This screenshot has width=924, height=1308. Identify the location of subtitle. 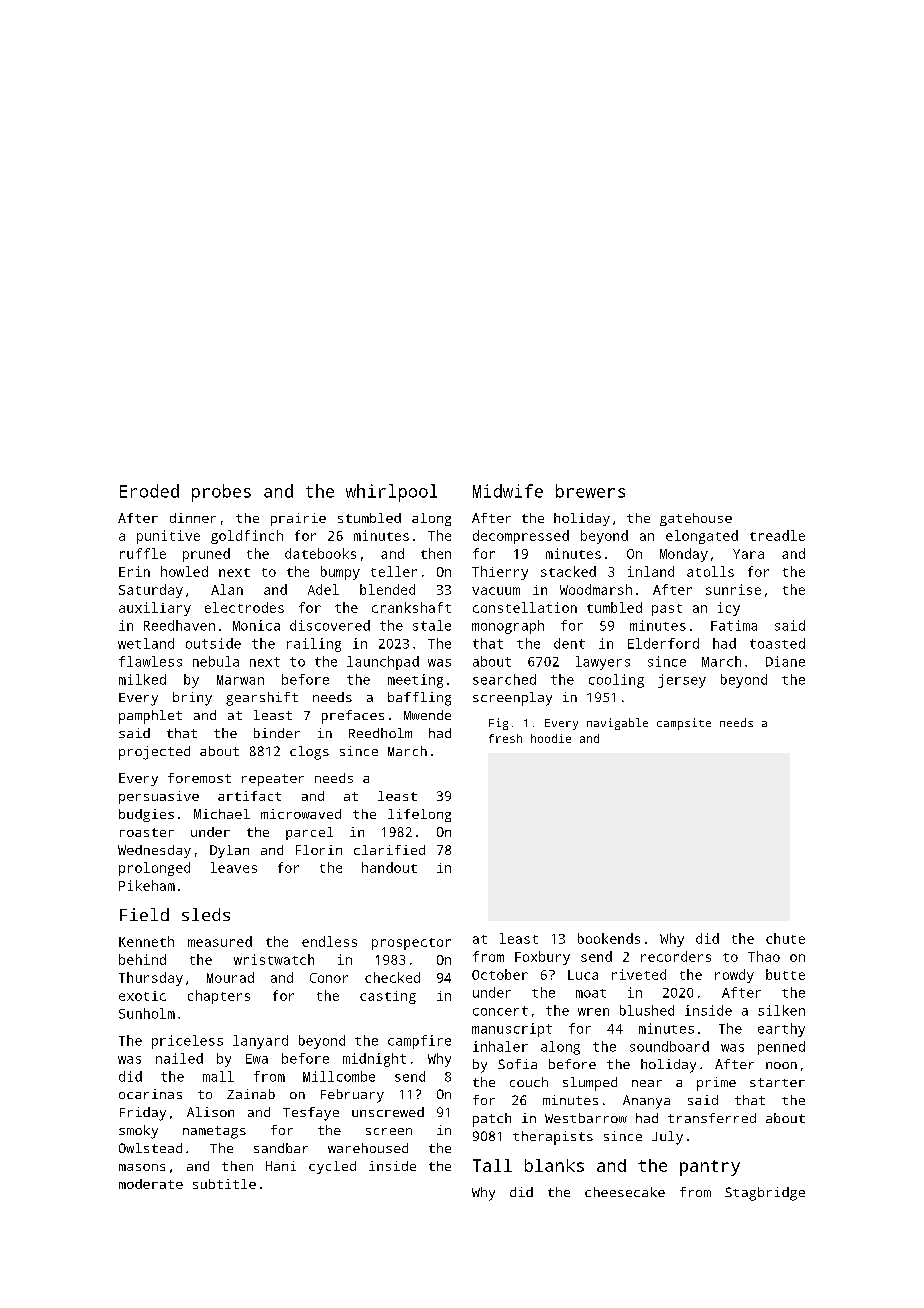
(224, 1184).
